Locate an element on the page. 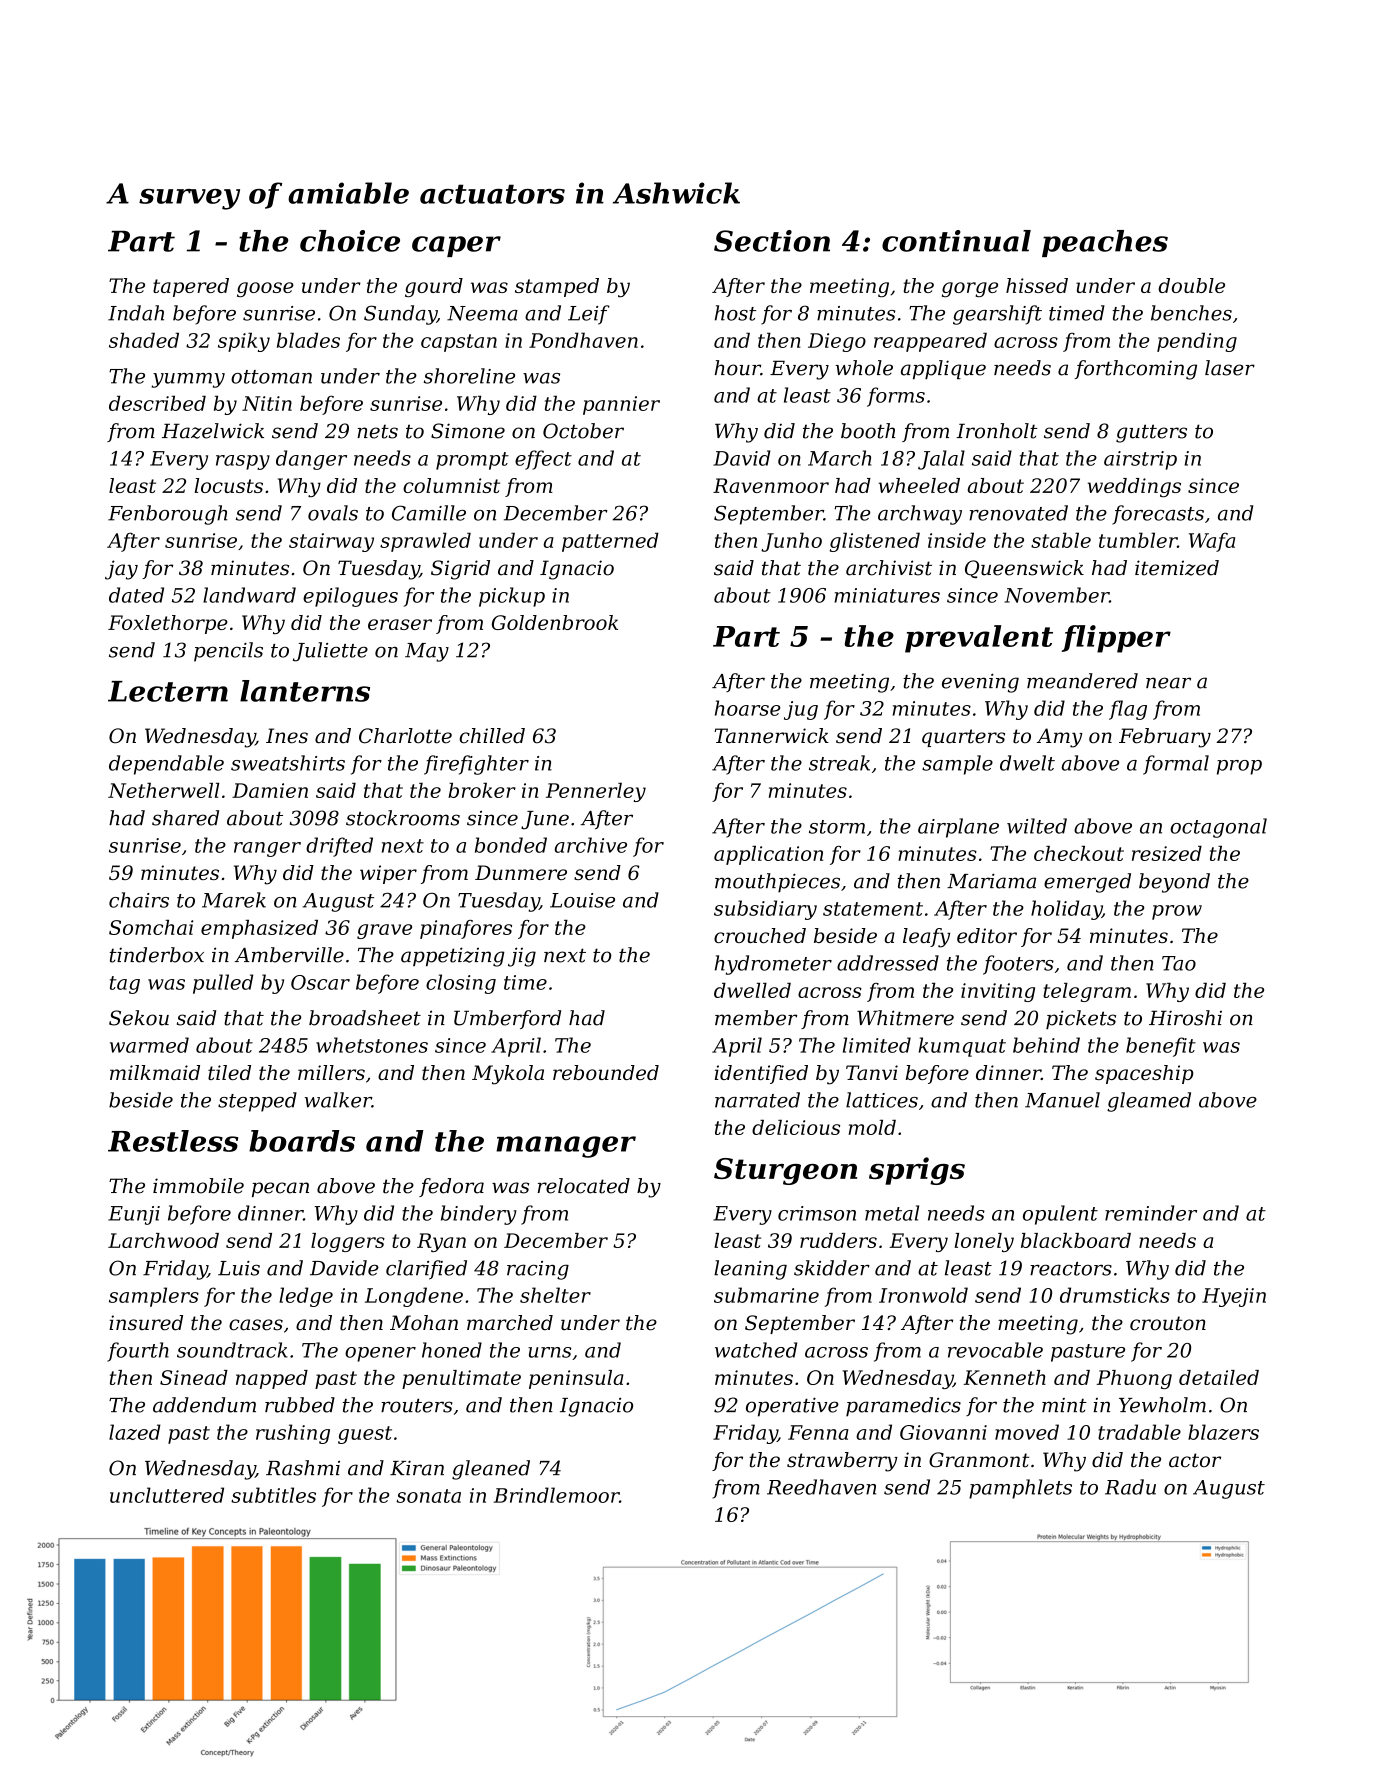 This image has width=1378, height=1784. dwelt is located at coordinates (1027, 763).
